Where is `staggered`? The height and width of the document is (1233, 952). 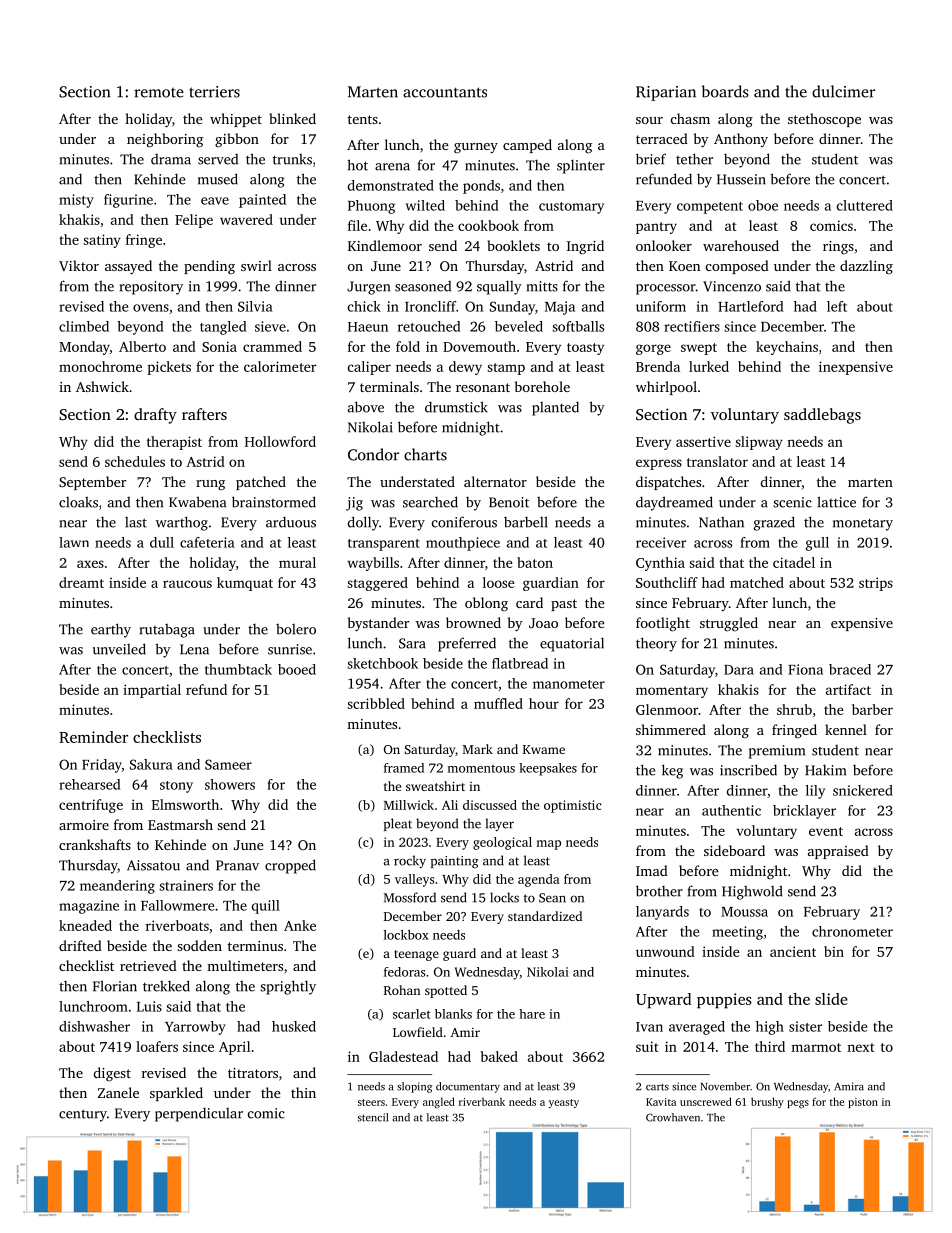
staggered is located at coordinates (377, 584).
